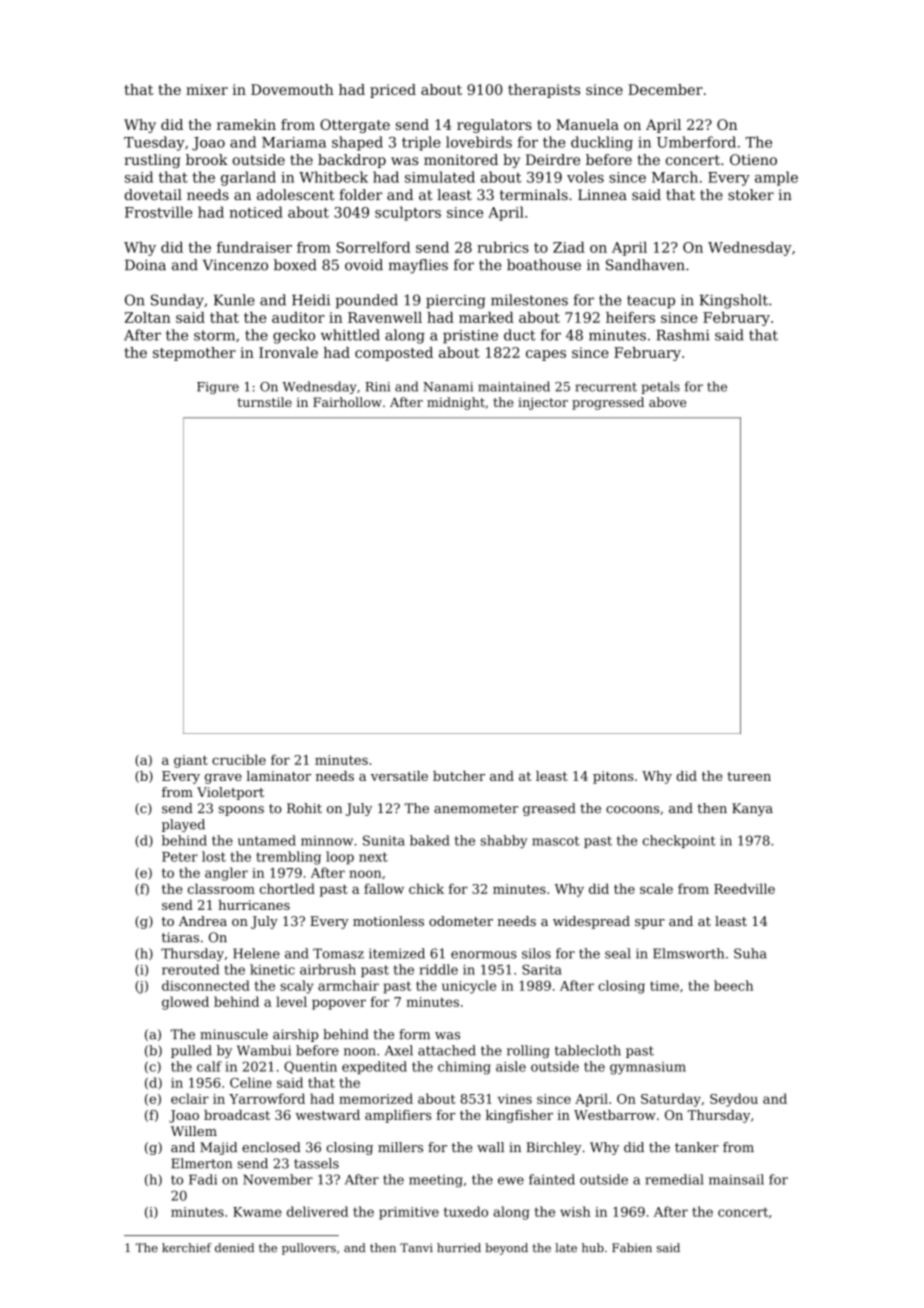 The image size is (924, 1308). What do you see at coordinates (519, 335) in the page?
I see `duct` at bounding box center [519, 335].
